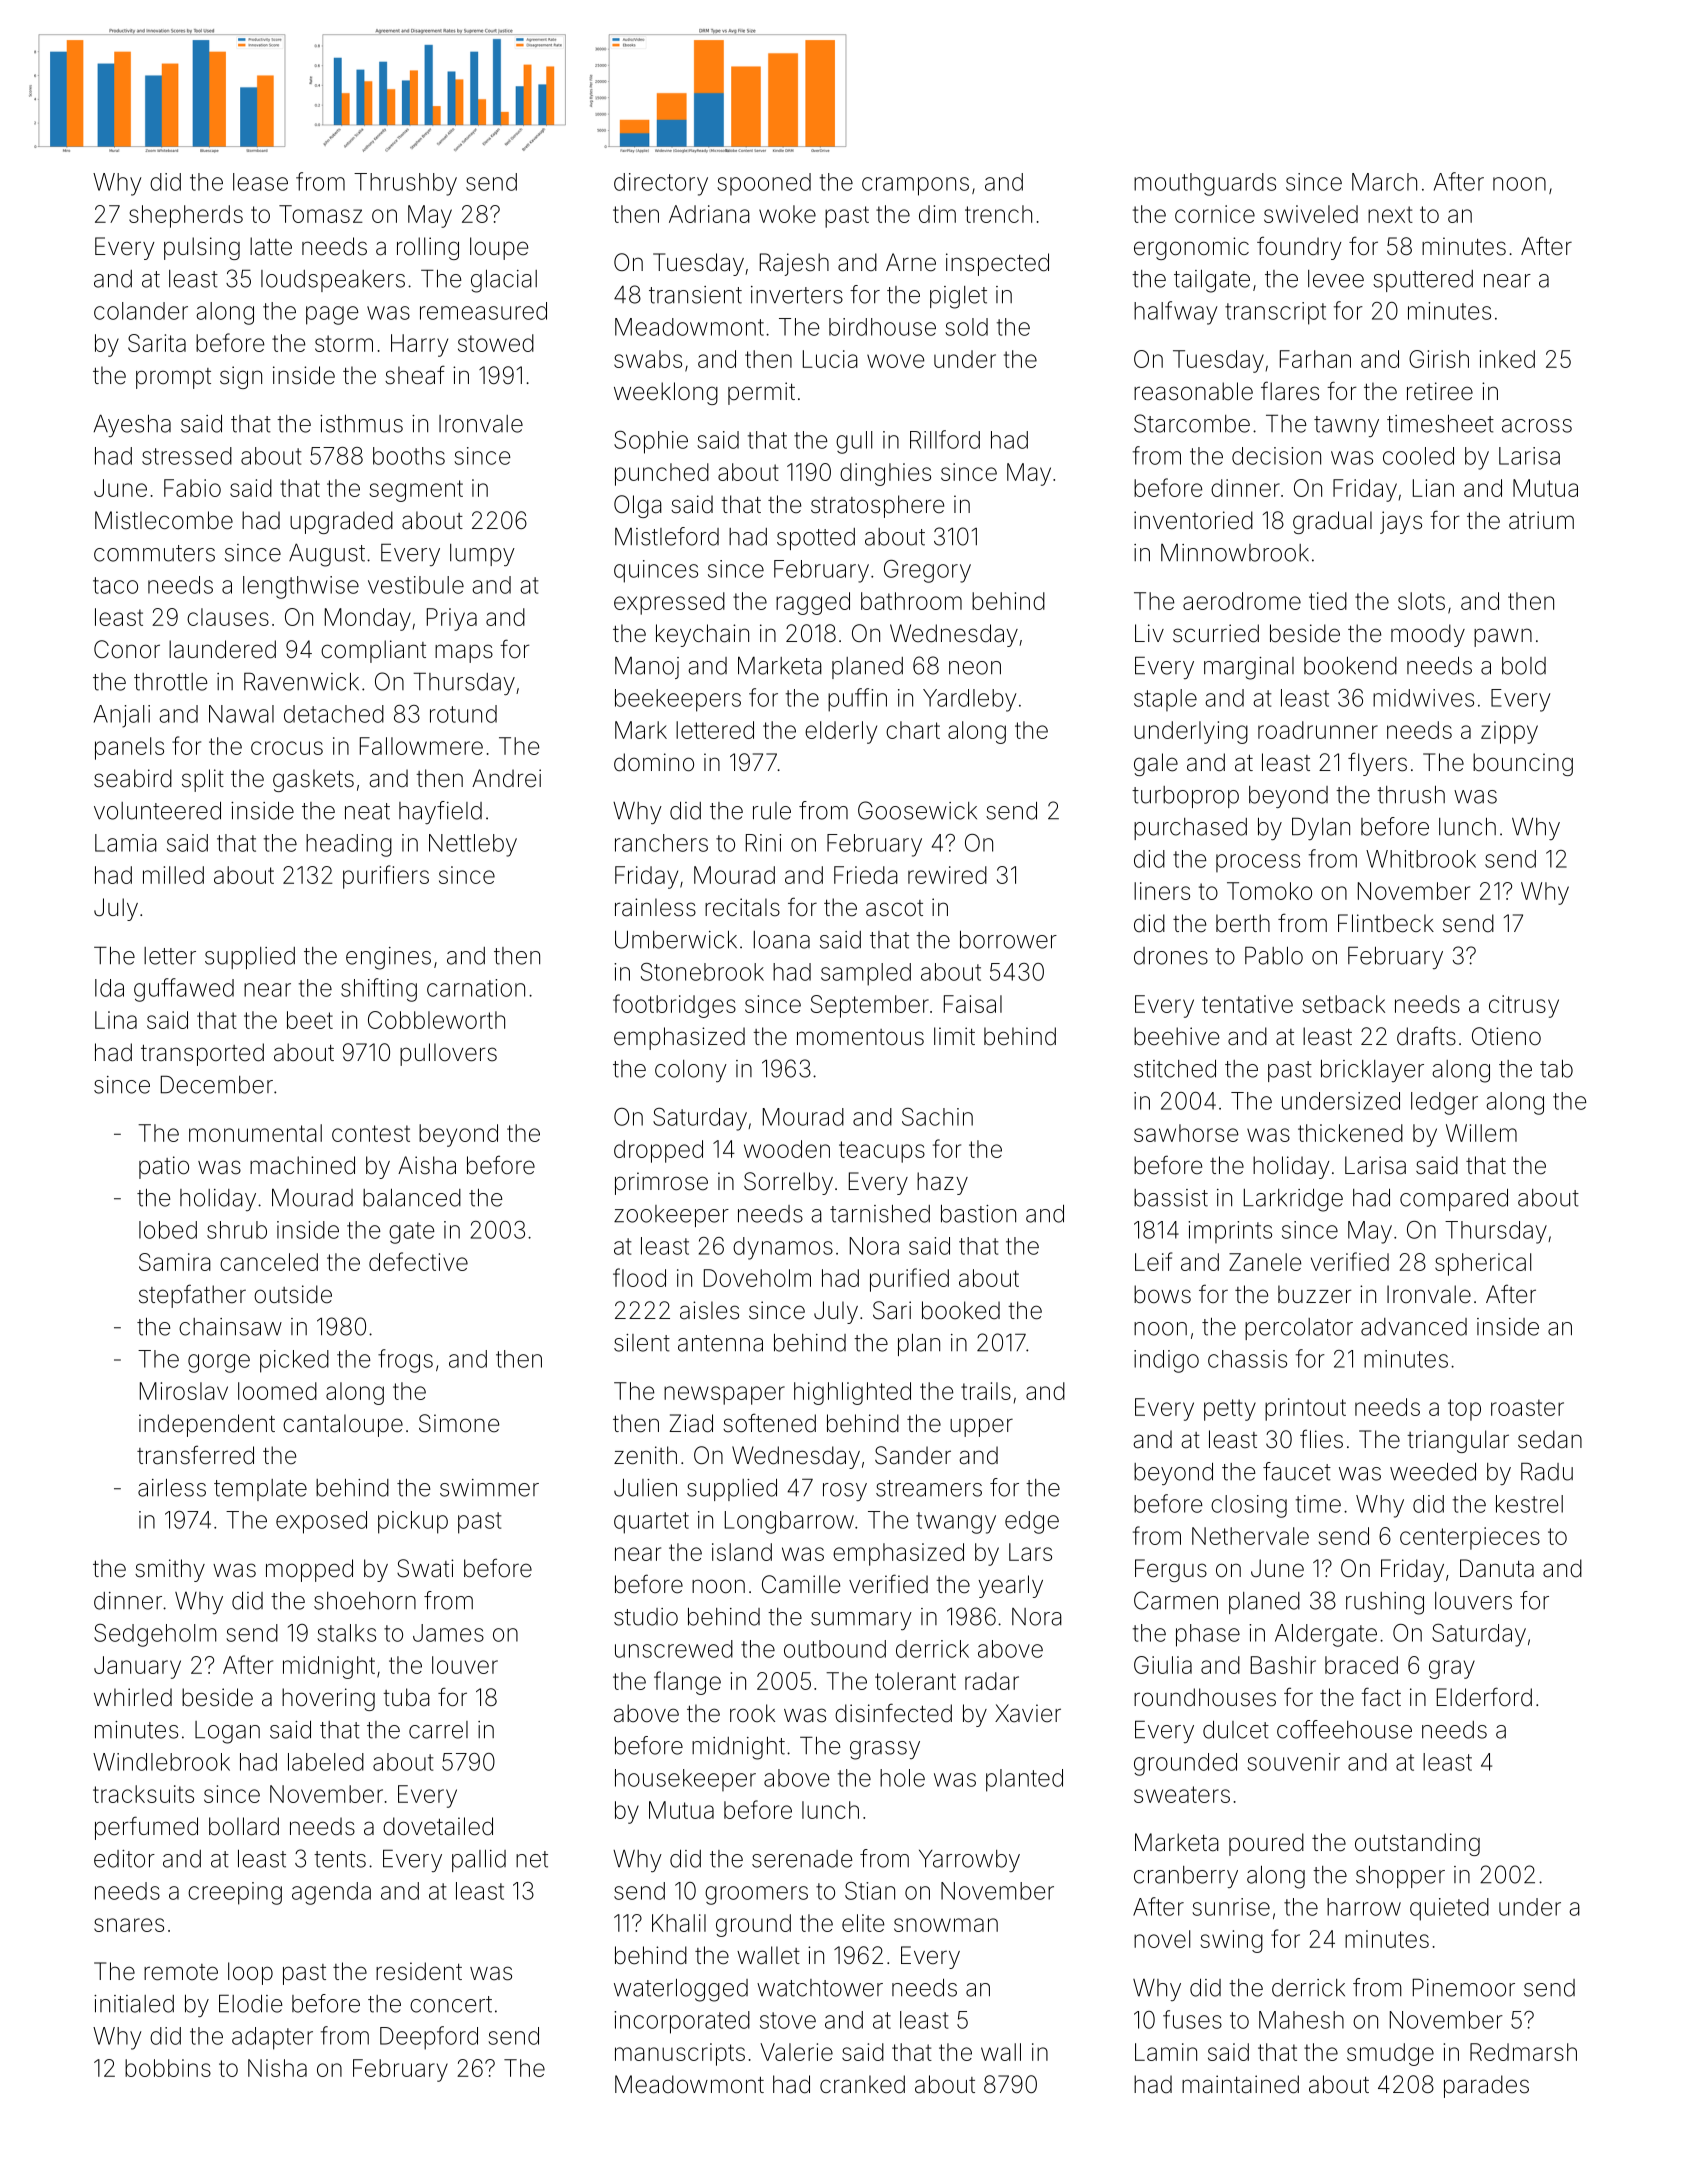  What do you see at coordinates (654, 762) in the screenshot?
I see `domino` at bounding box center [654, 762].
